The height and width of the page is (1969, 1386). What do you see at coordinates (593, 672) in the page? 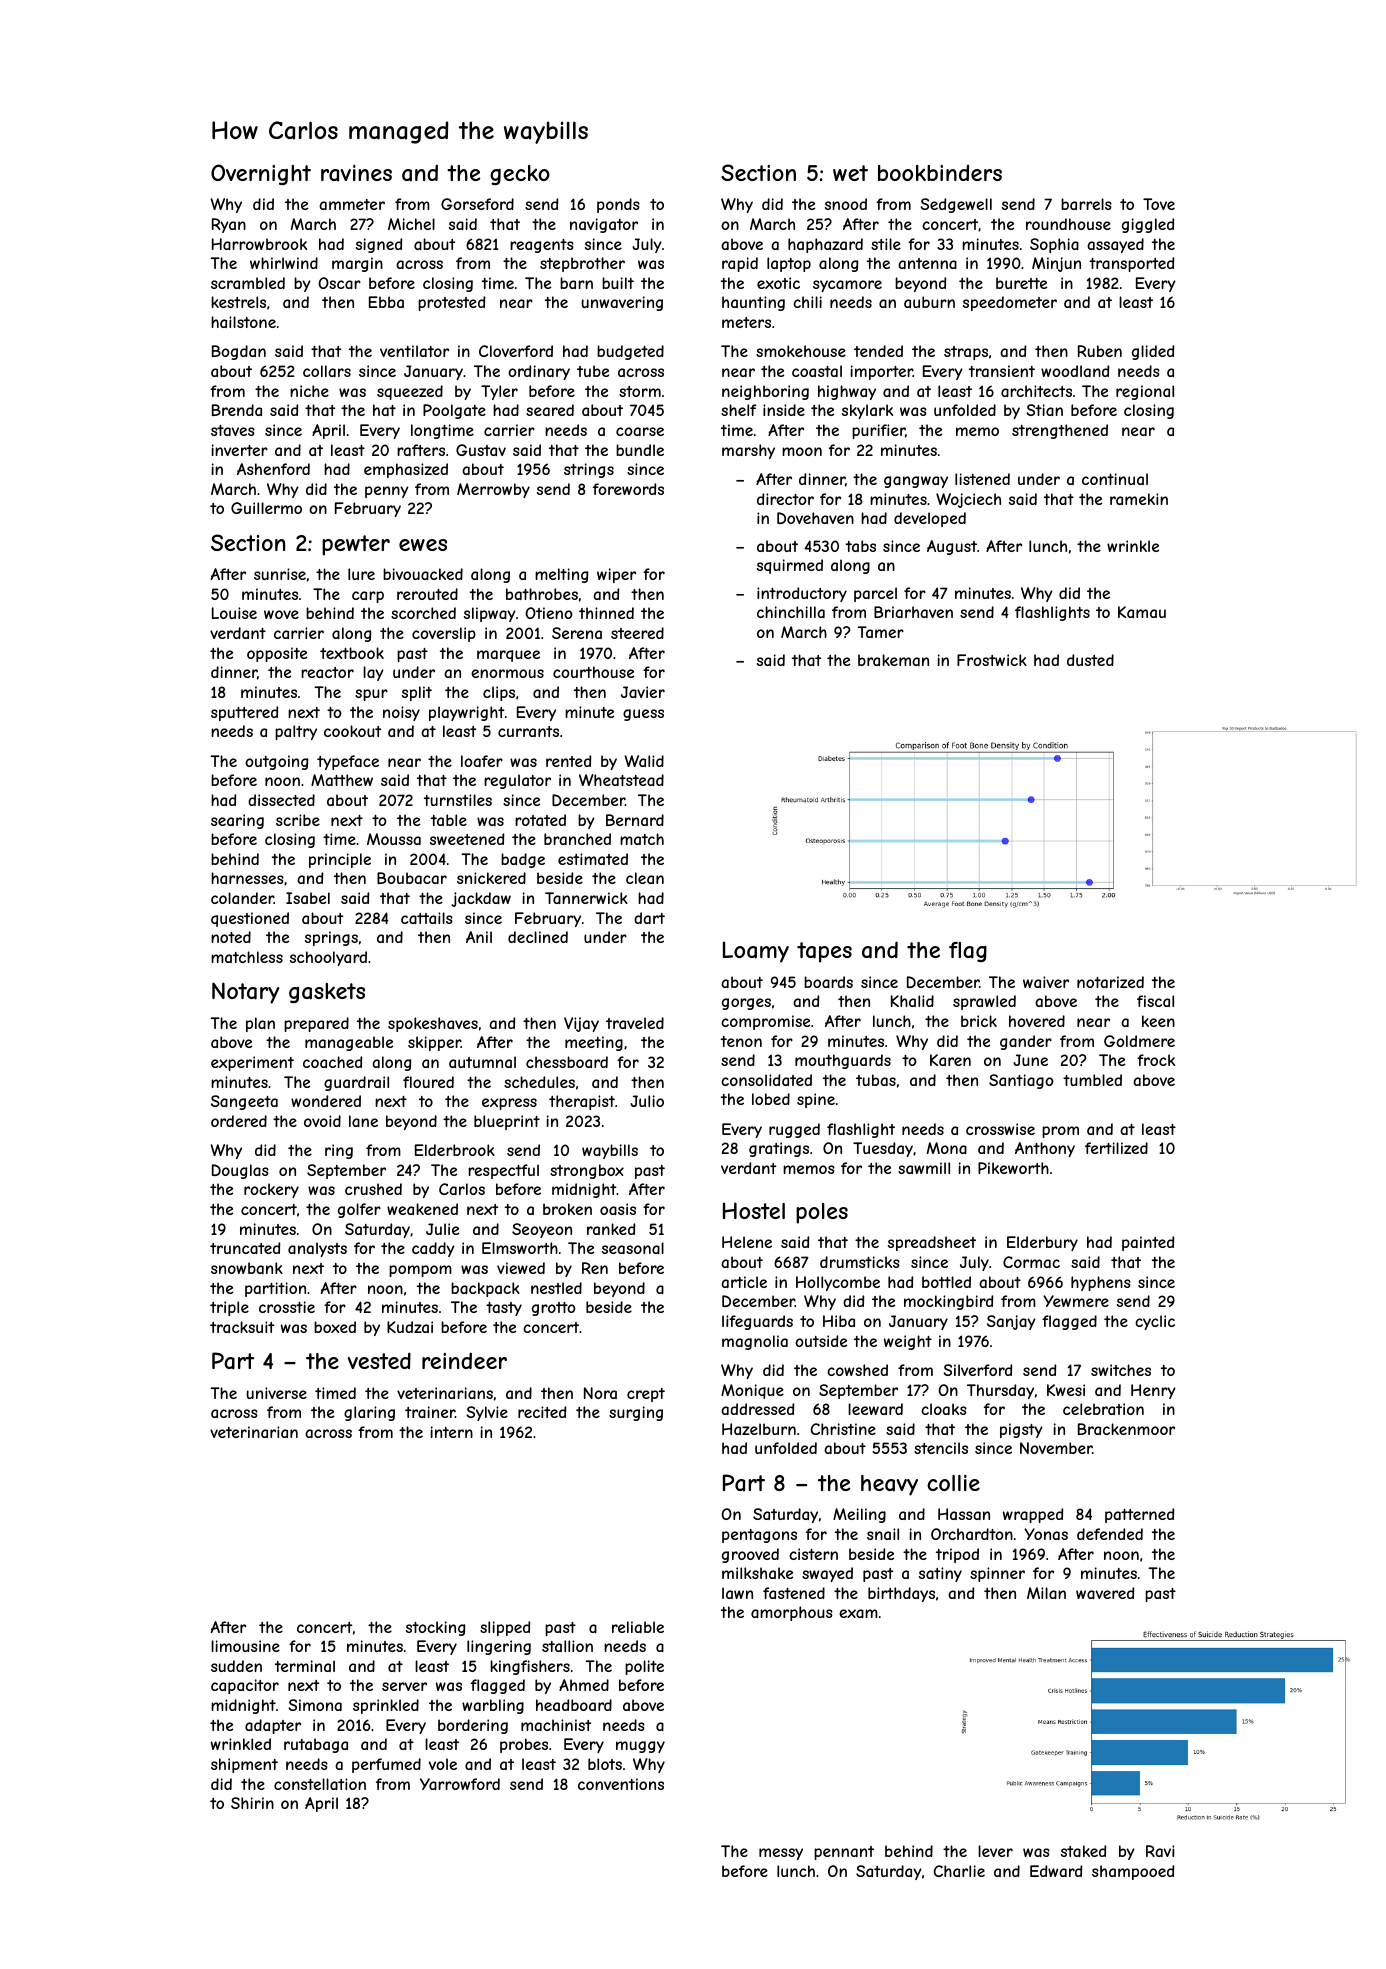
I see `courthouse` at bounding box center [593, 672].
